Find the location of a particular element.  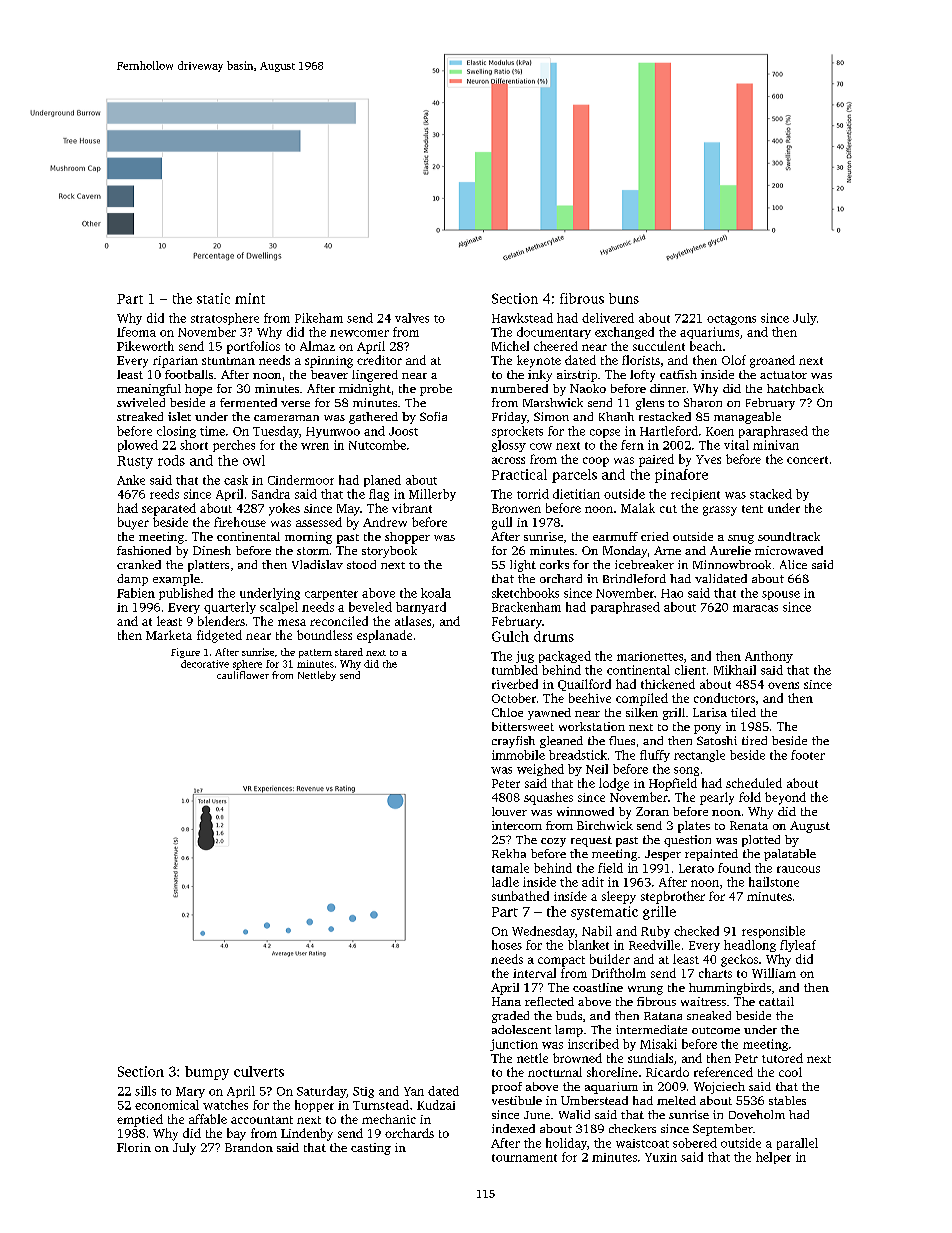

microwaved is located at coordinates (789, 550).
